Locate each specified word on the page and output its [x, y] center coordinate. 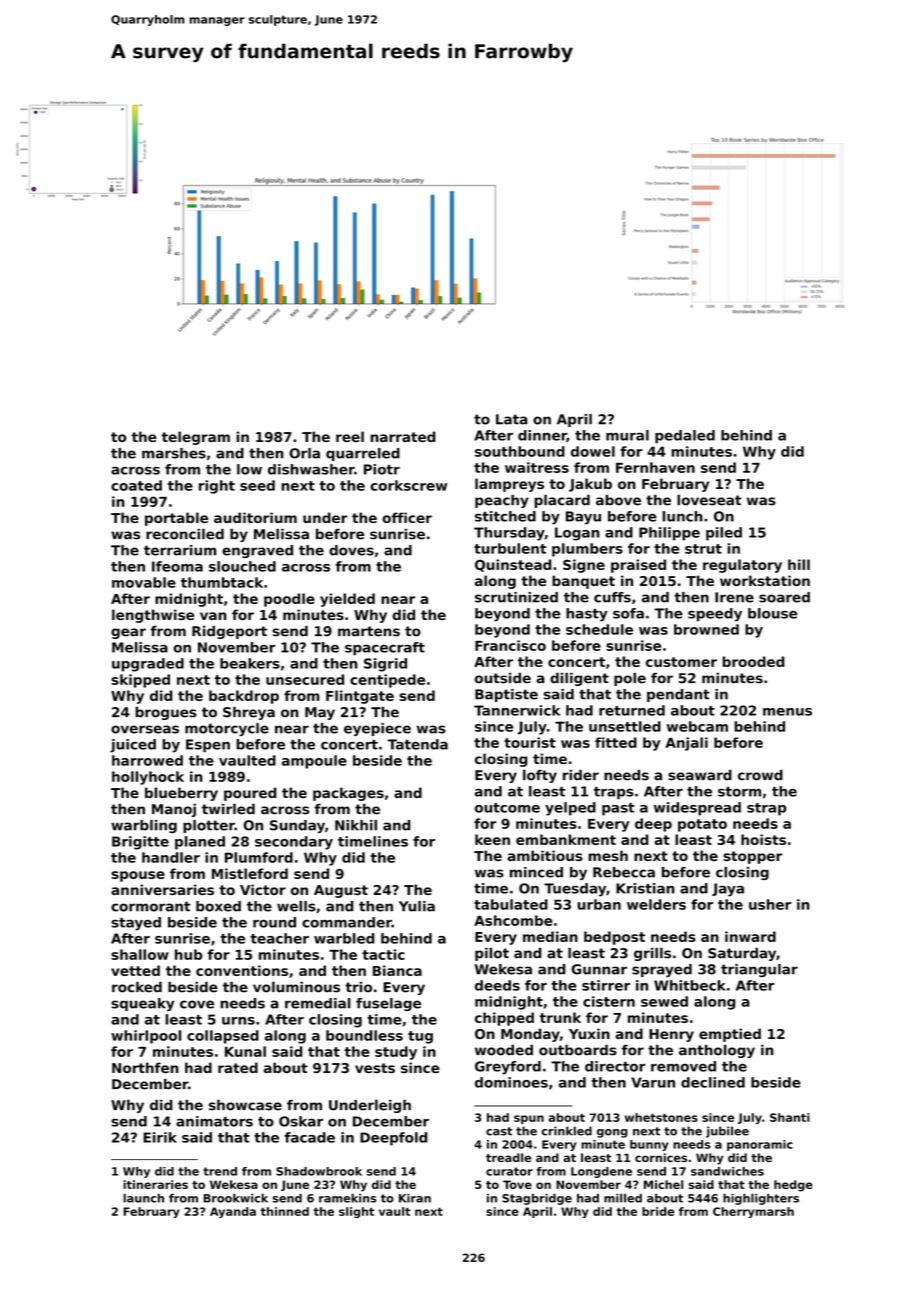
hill [799, 564]
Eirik [160, 1137]
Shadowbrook [319, 1171]
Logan [577, 534]
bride [658, 1211]
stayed [136, 924]
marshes [174, 453]
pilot [492, 954]
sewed [664, 1001]
